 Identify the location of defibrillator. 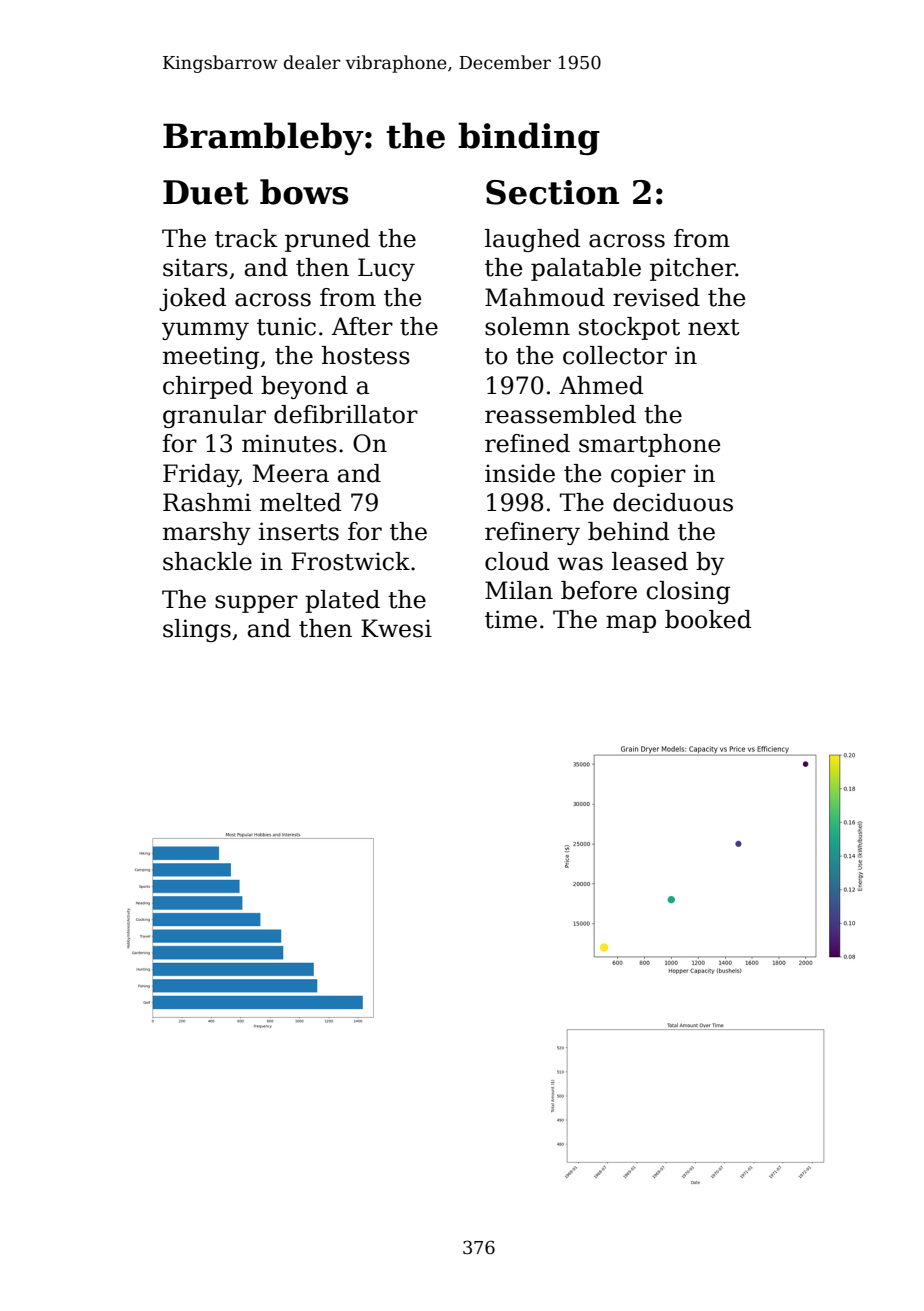
(346, 414).
